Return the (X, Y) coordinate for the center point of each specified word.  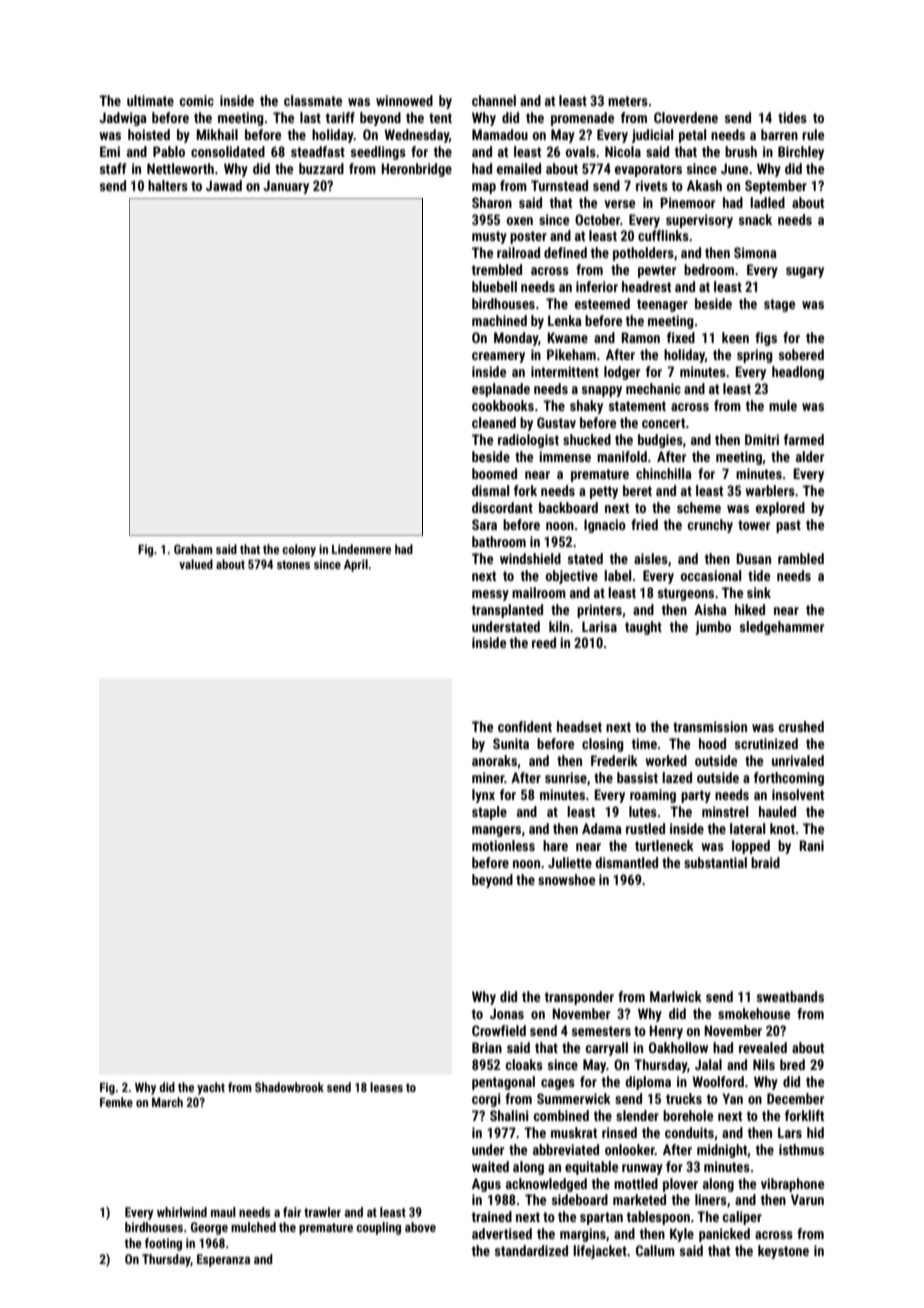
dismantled (626, 862)
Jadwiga (123, 119)
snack (755, 219)
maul (223, 1212)
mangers (496, 831)
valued (196, 564)
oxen (519, 221)
